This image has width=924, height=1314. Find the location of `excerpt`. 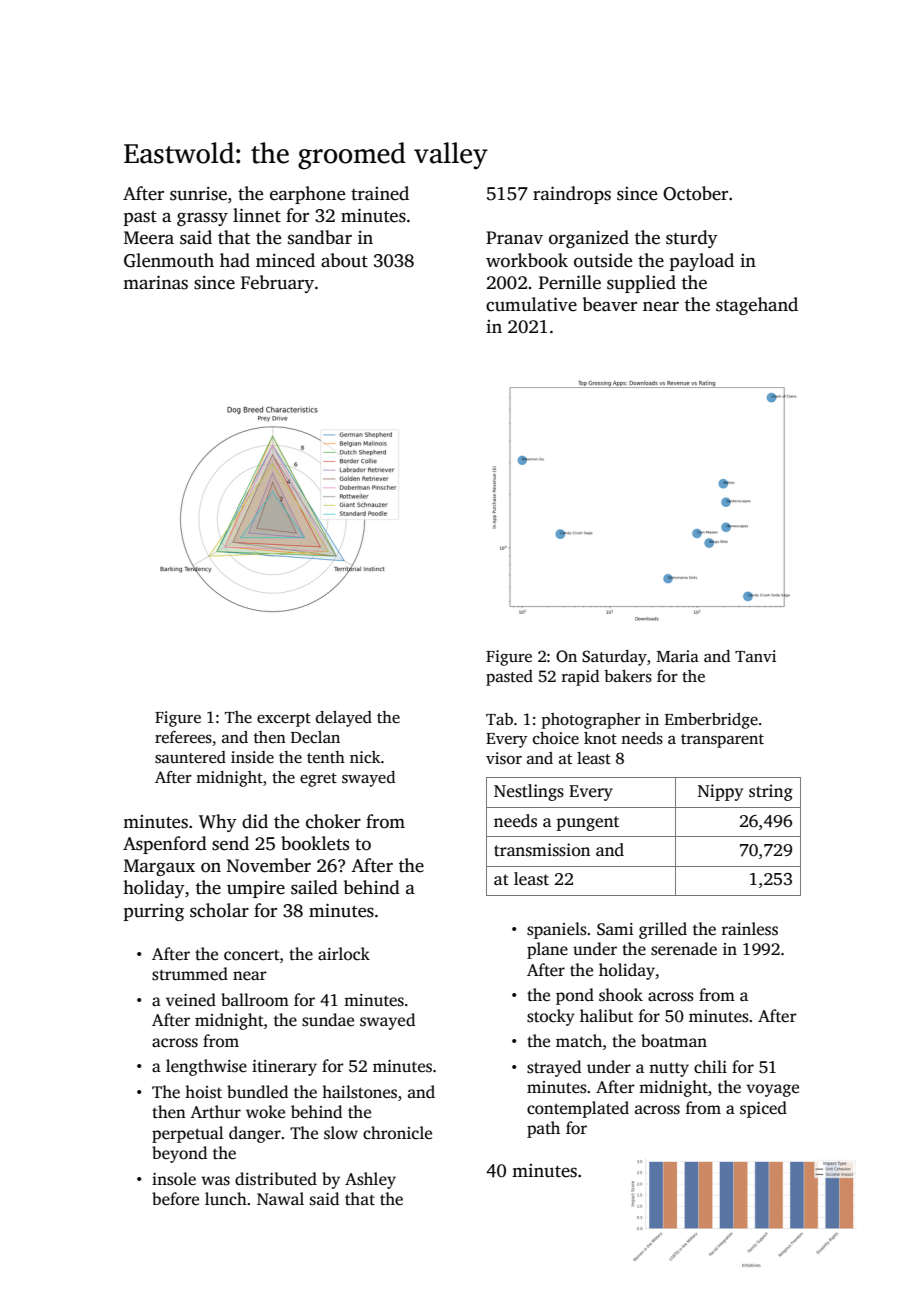

excerpt is located at coordinates (284, 720).
